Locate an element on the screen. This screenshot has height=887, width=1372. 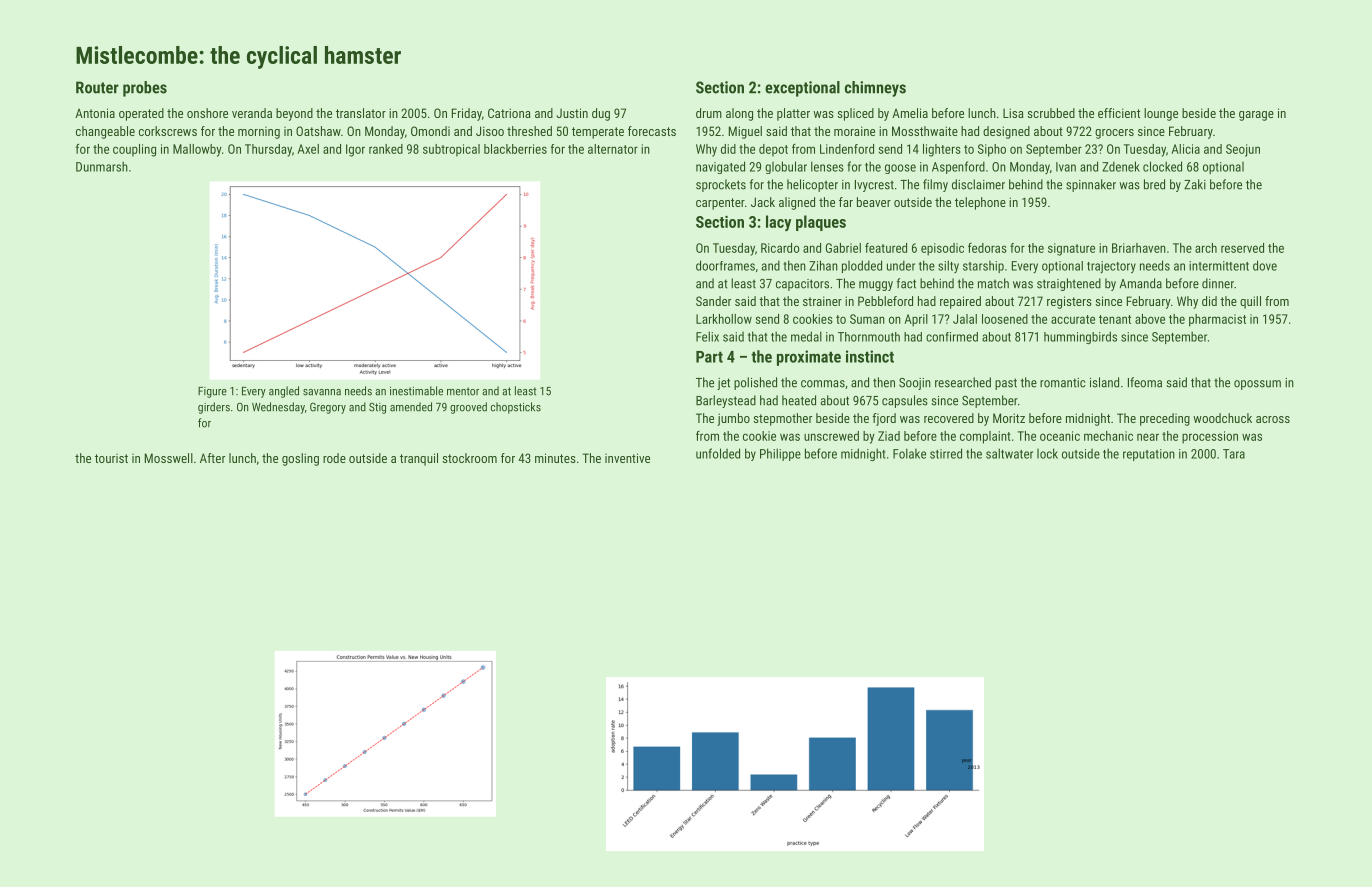
Mosswell is located at coordinates (169, 458).
